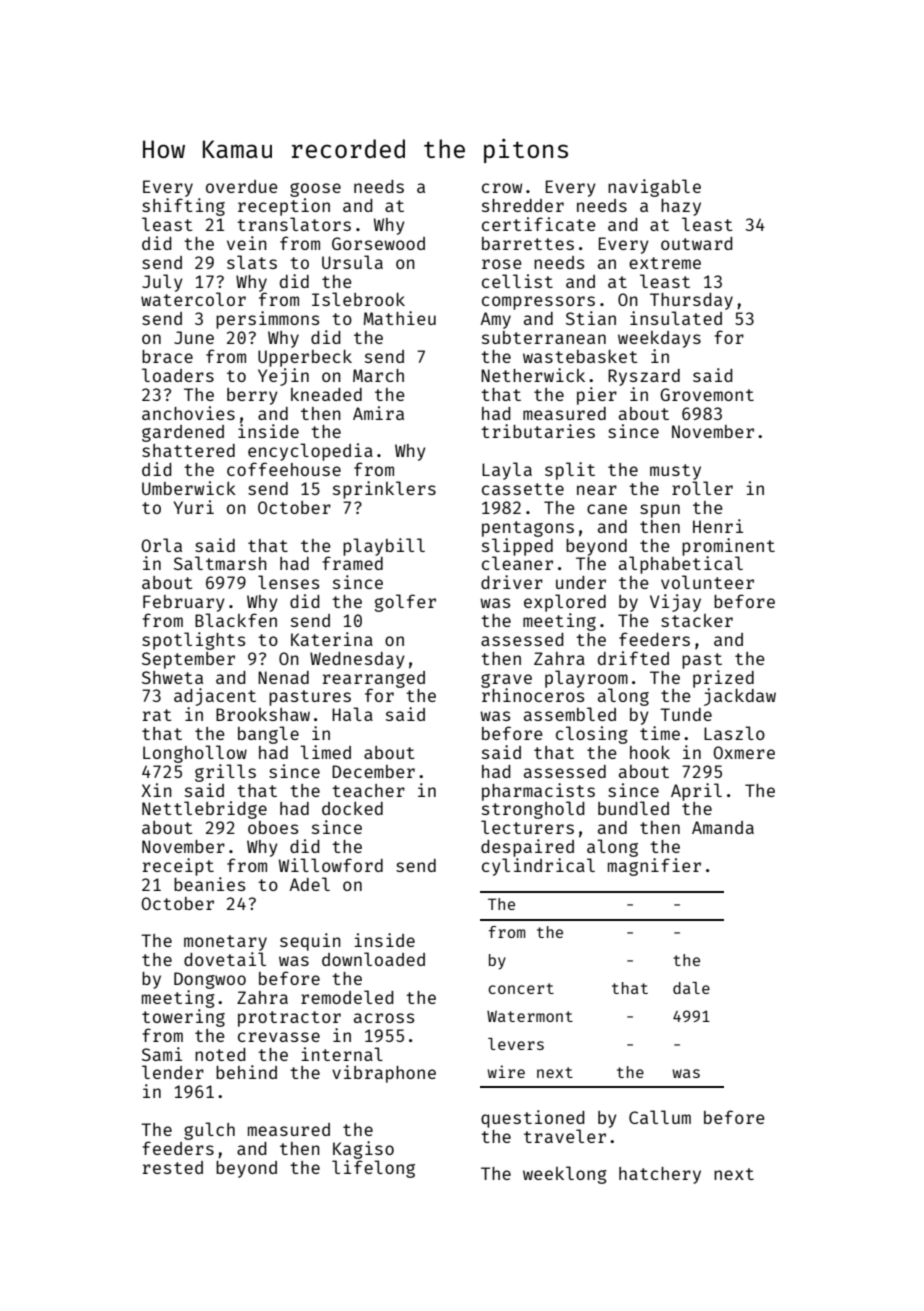 Image resolution: width=924 pixels, height=1311 pixels. Describe the element at coordinates (654, 188) in the document. I see `navigable` at that location.
